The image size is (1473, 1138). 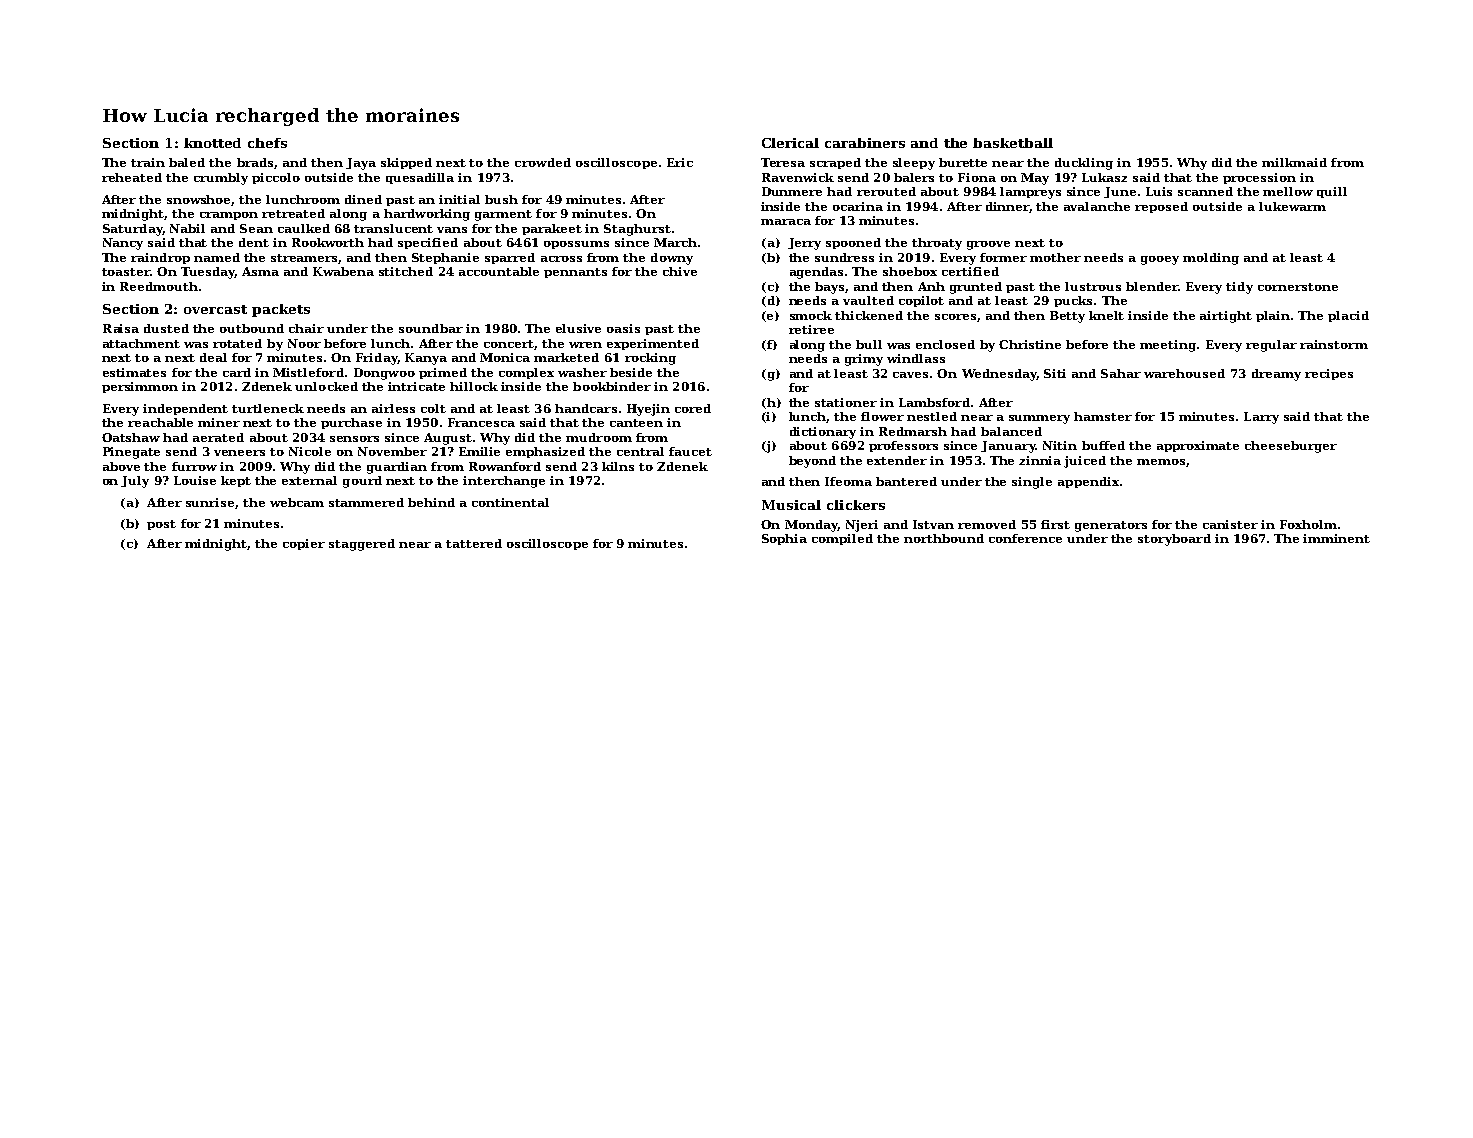 I want to click on washer, so click(x=582, y=372).
